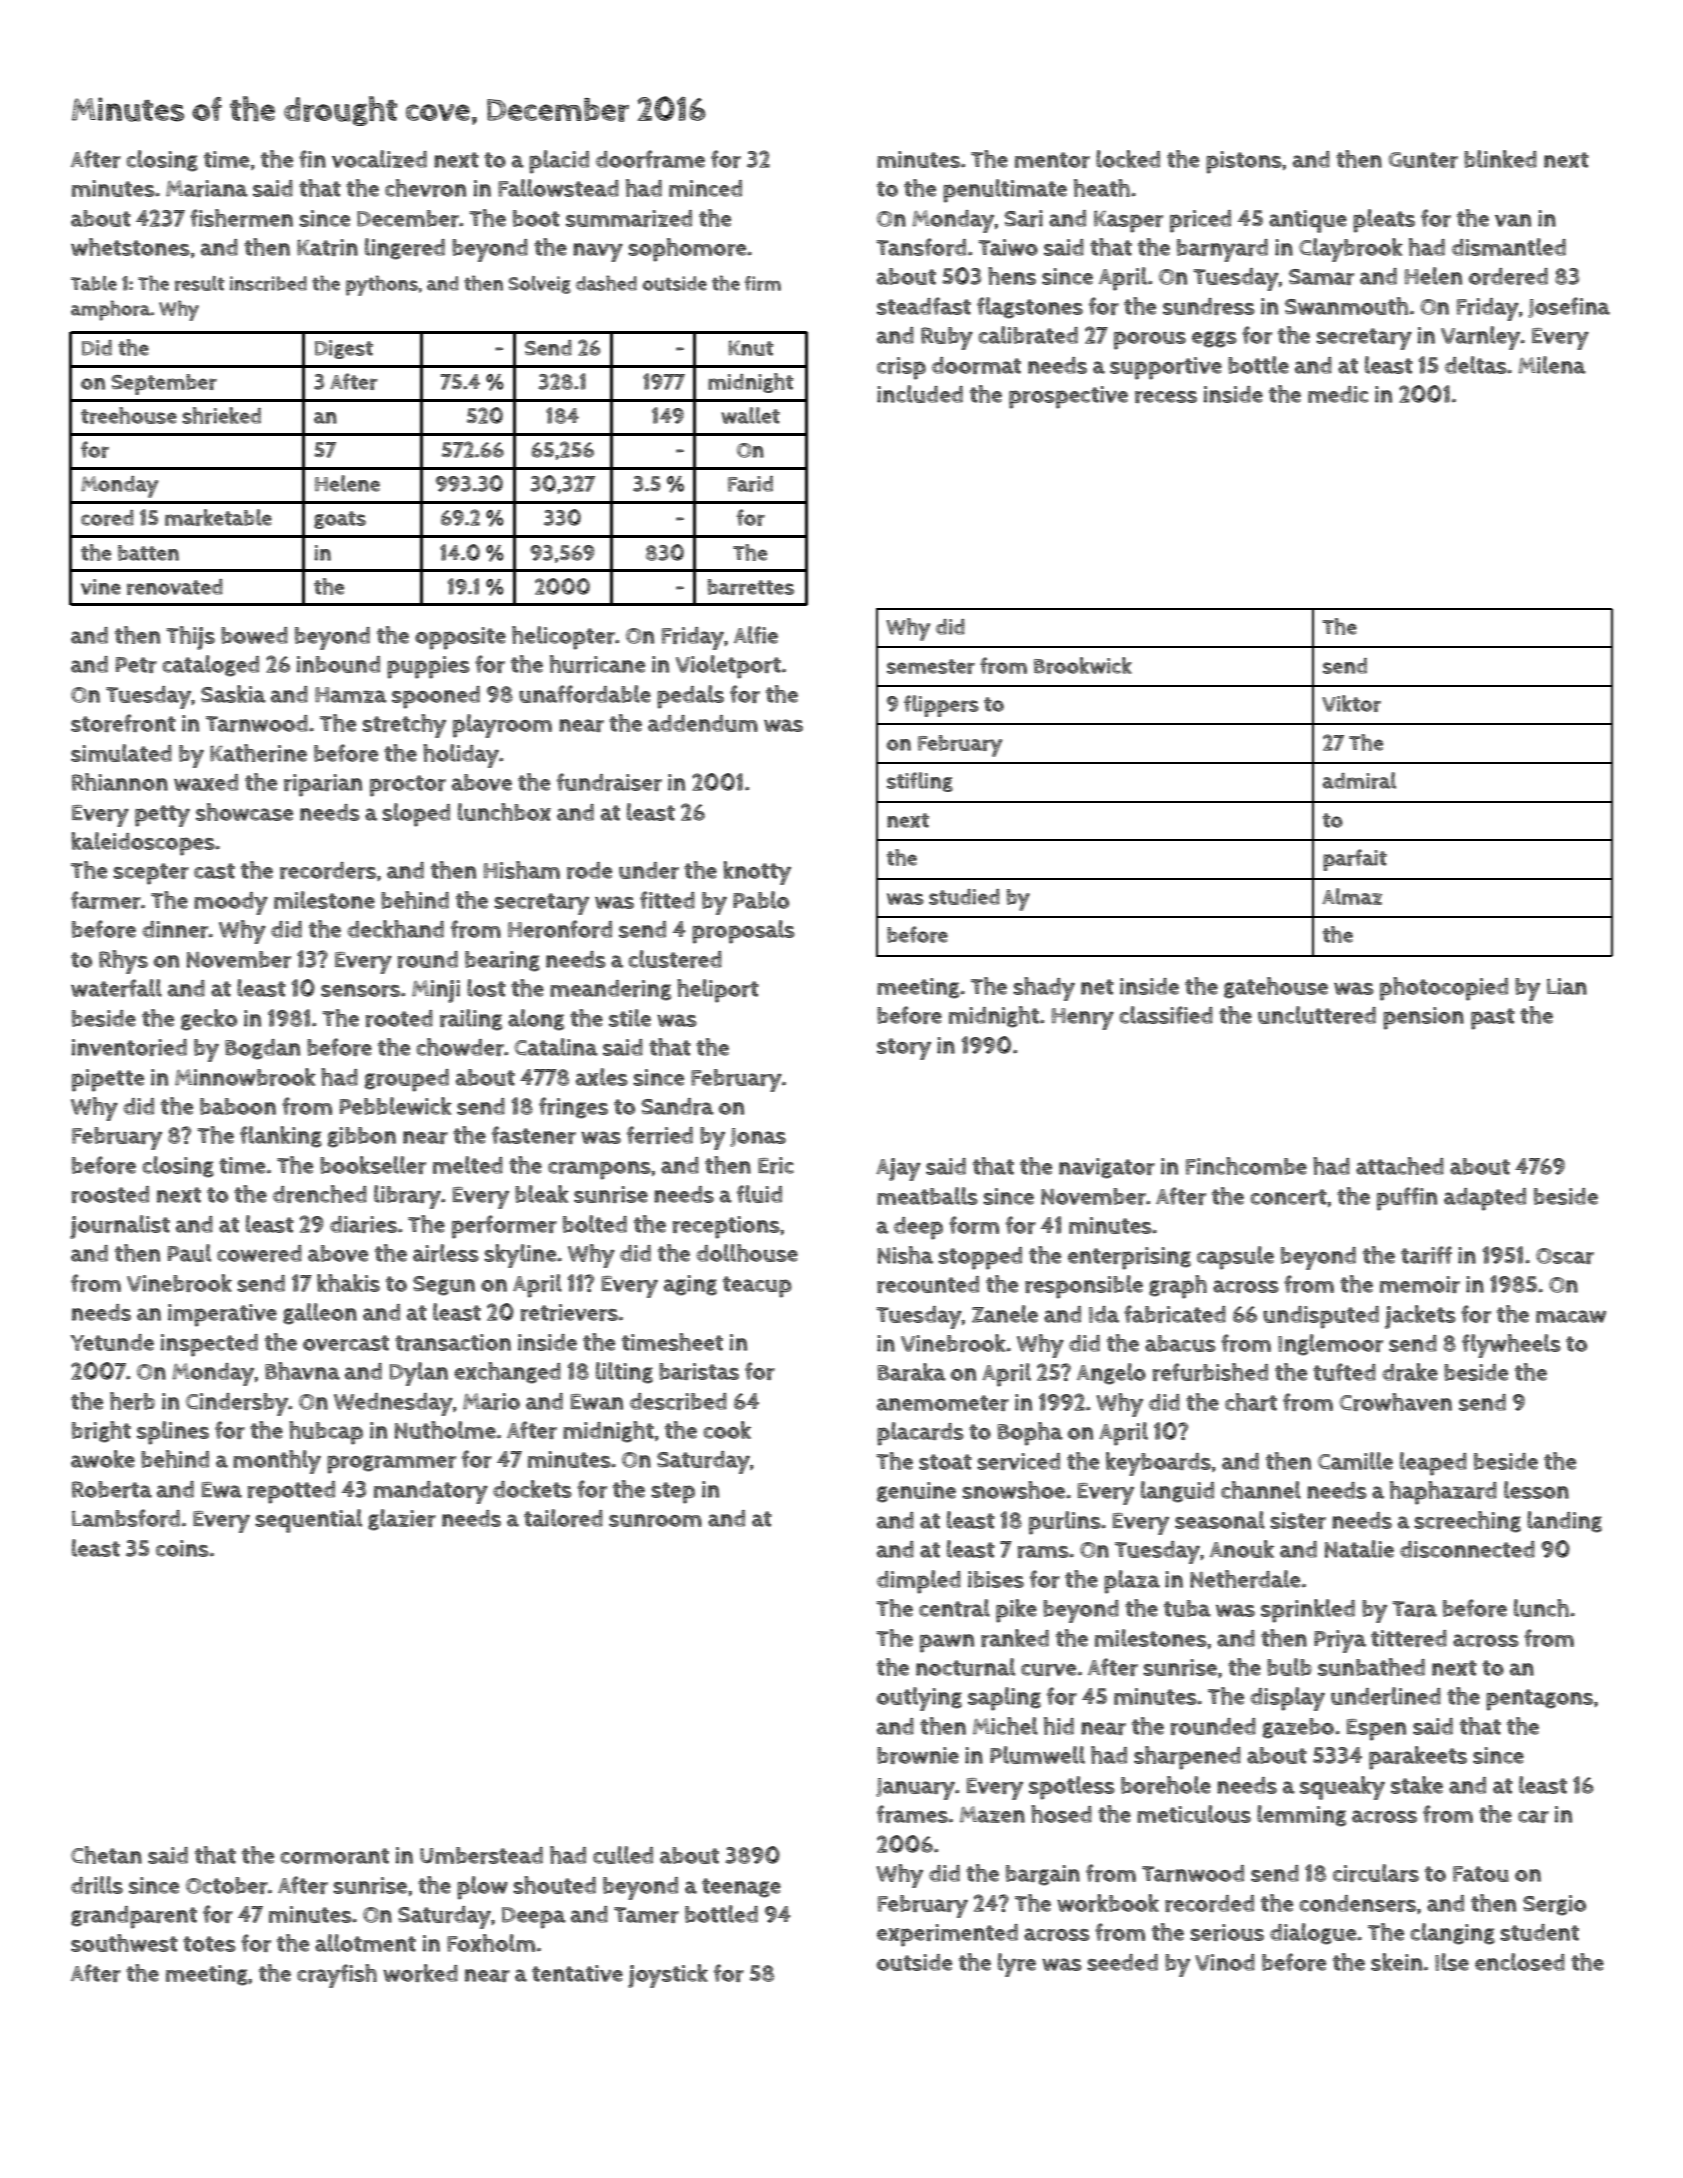 This screenshot has height=2178, width=1683. I want to click on October, so click(227, 1885).
